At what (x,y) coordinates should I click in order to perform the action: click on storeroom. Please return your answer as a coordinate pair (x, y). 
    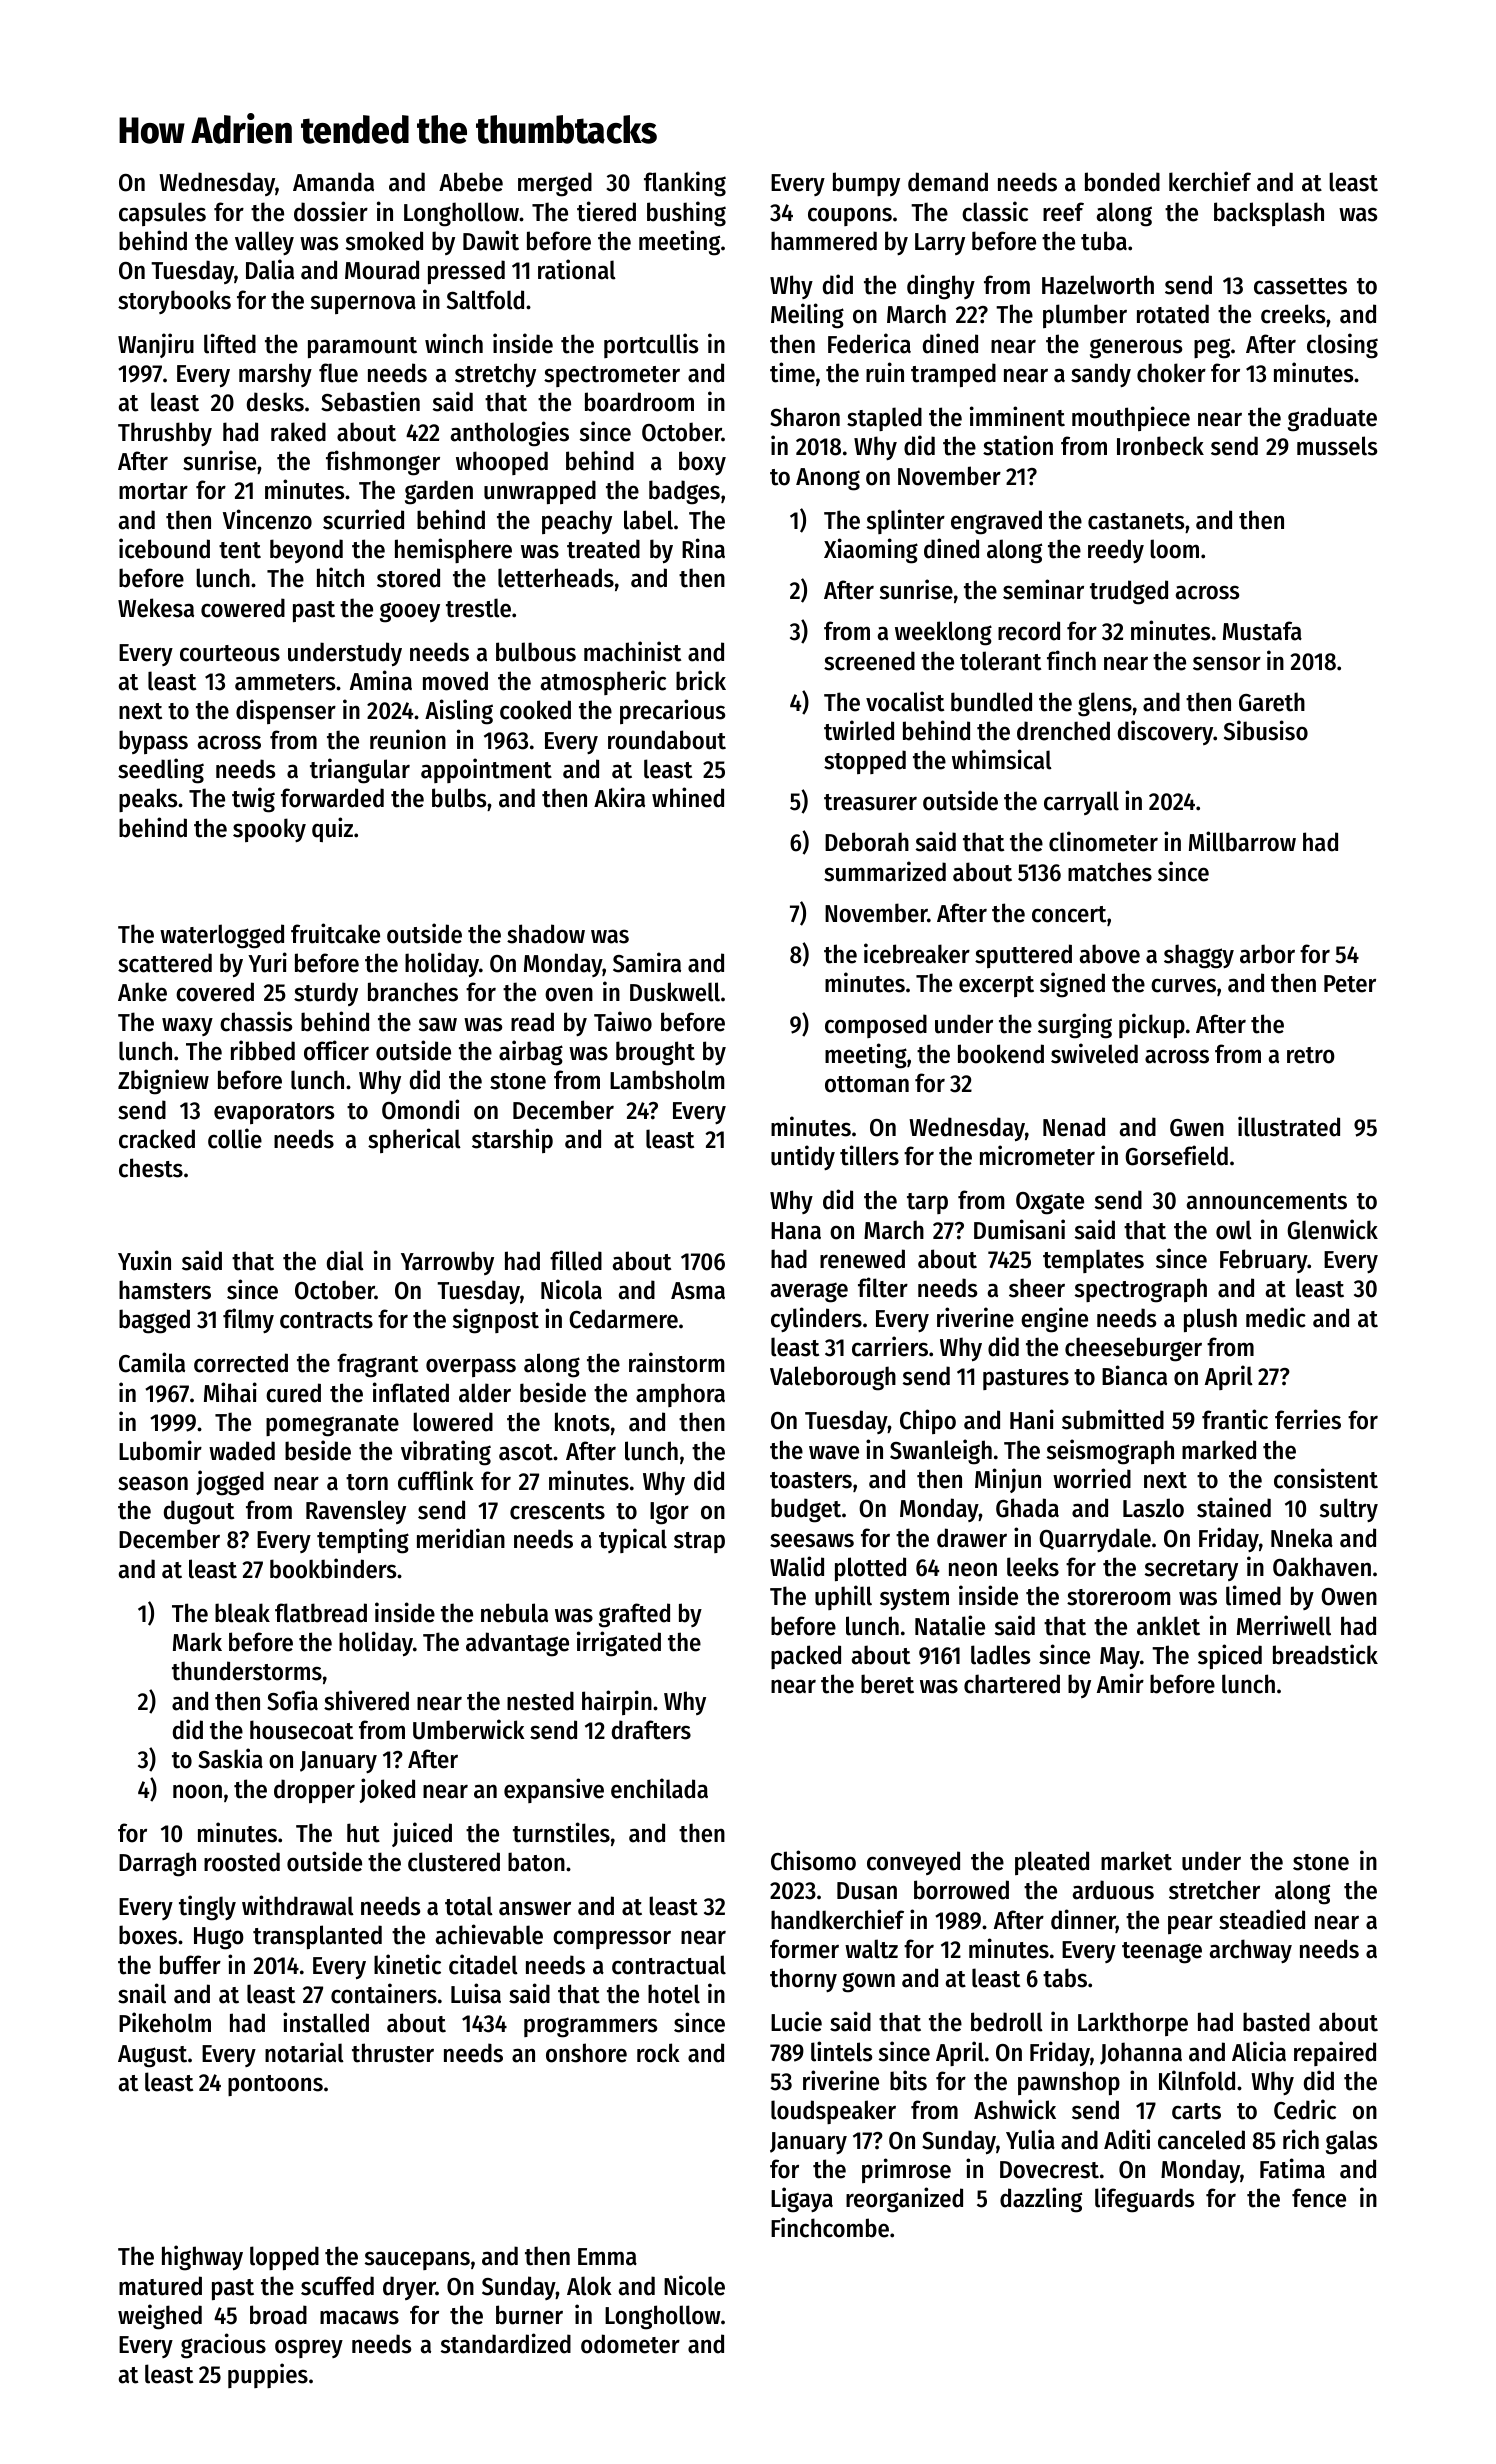
    Looking at the image, I should click on (1118, 1597).
